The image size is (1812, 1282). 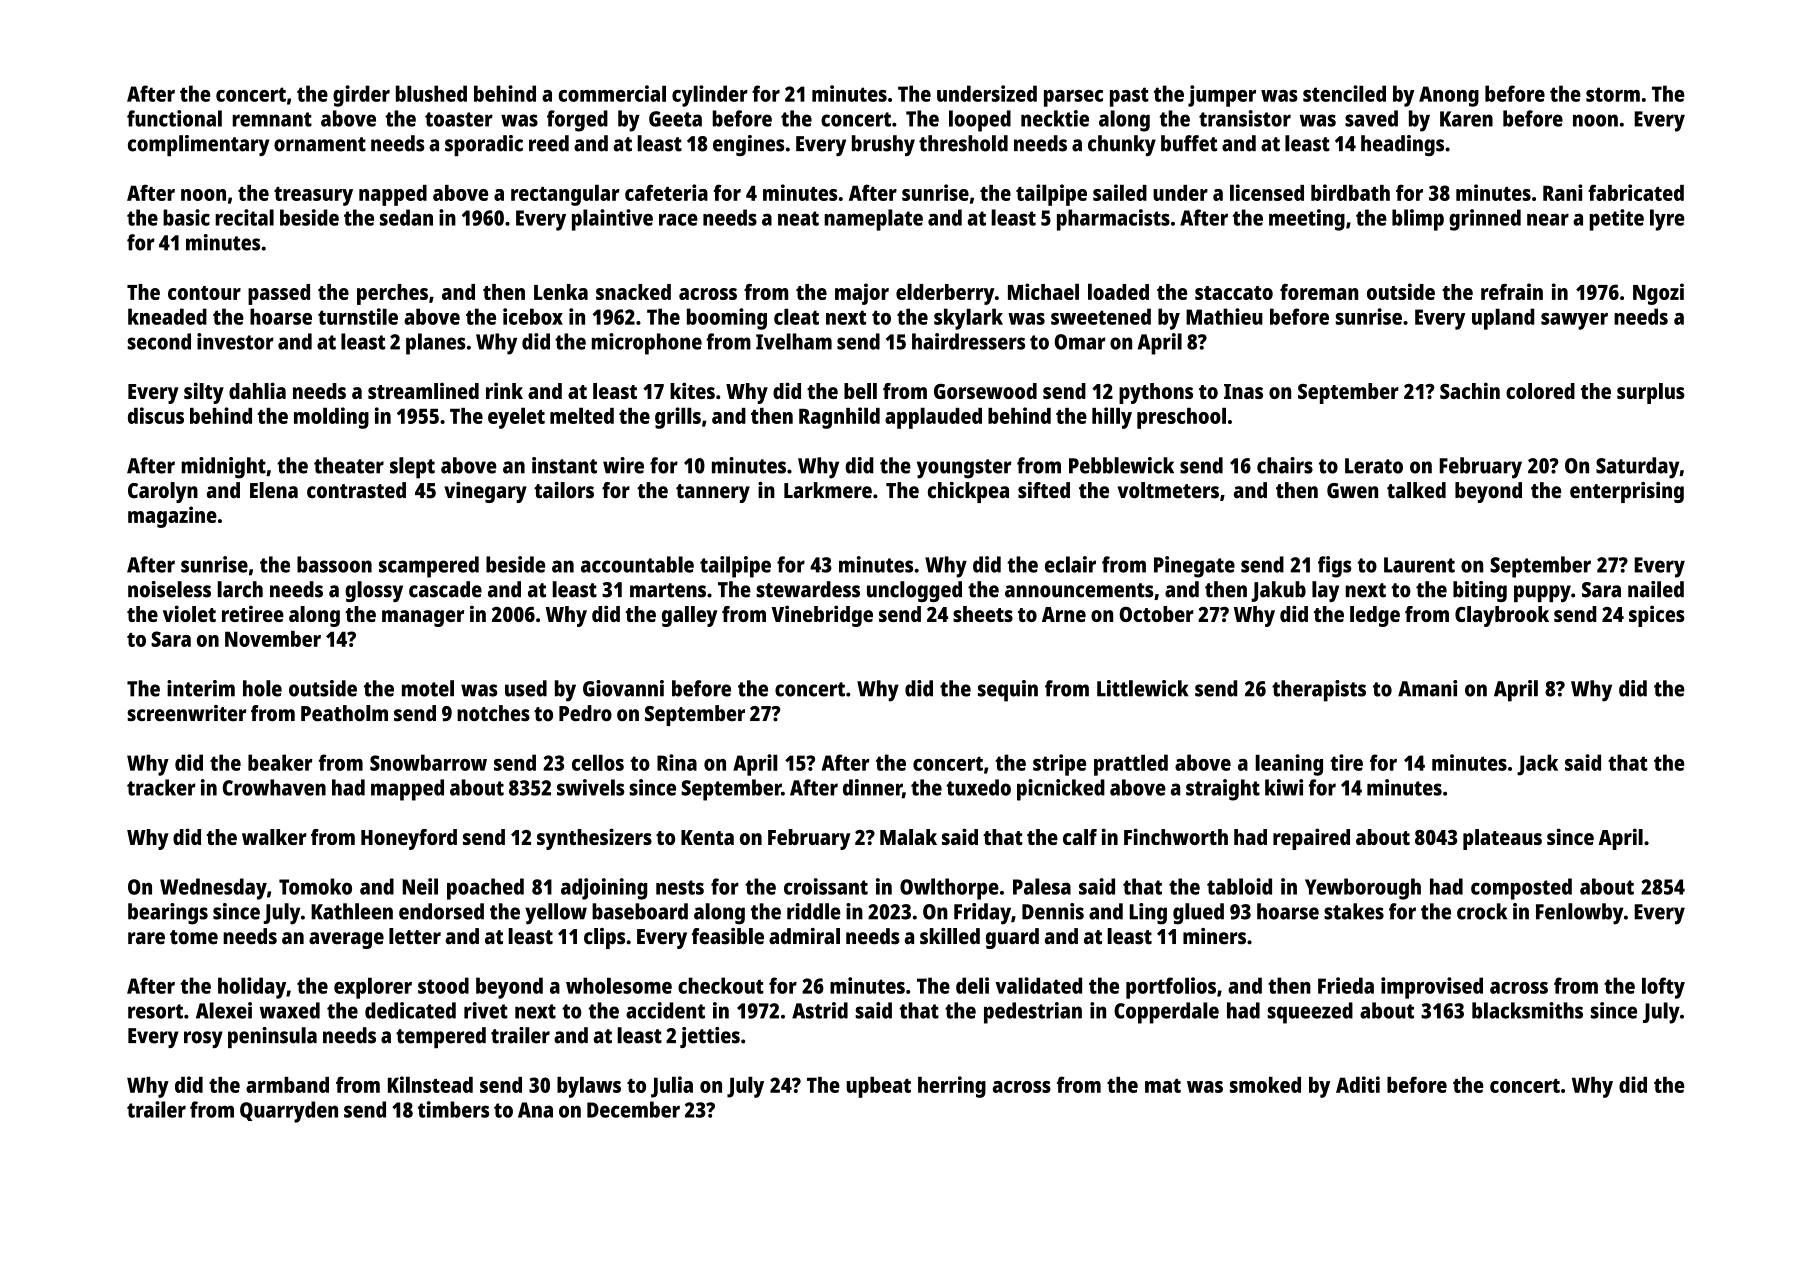 I want to click on stenciled, so click(x=1344, y=93).
